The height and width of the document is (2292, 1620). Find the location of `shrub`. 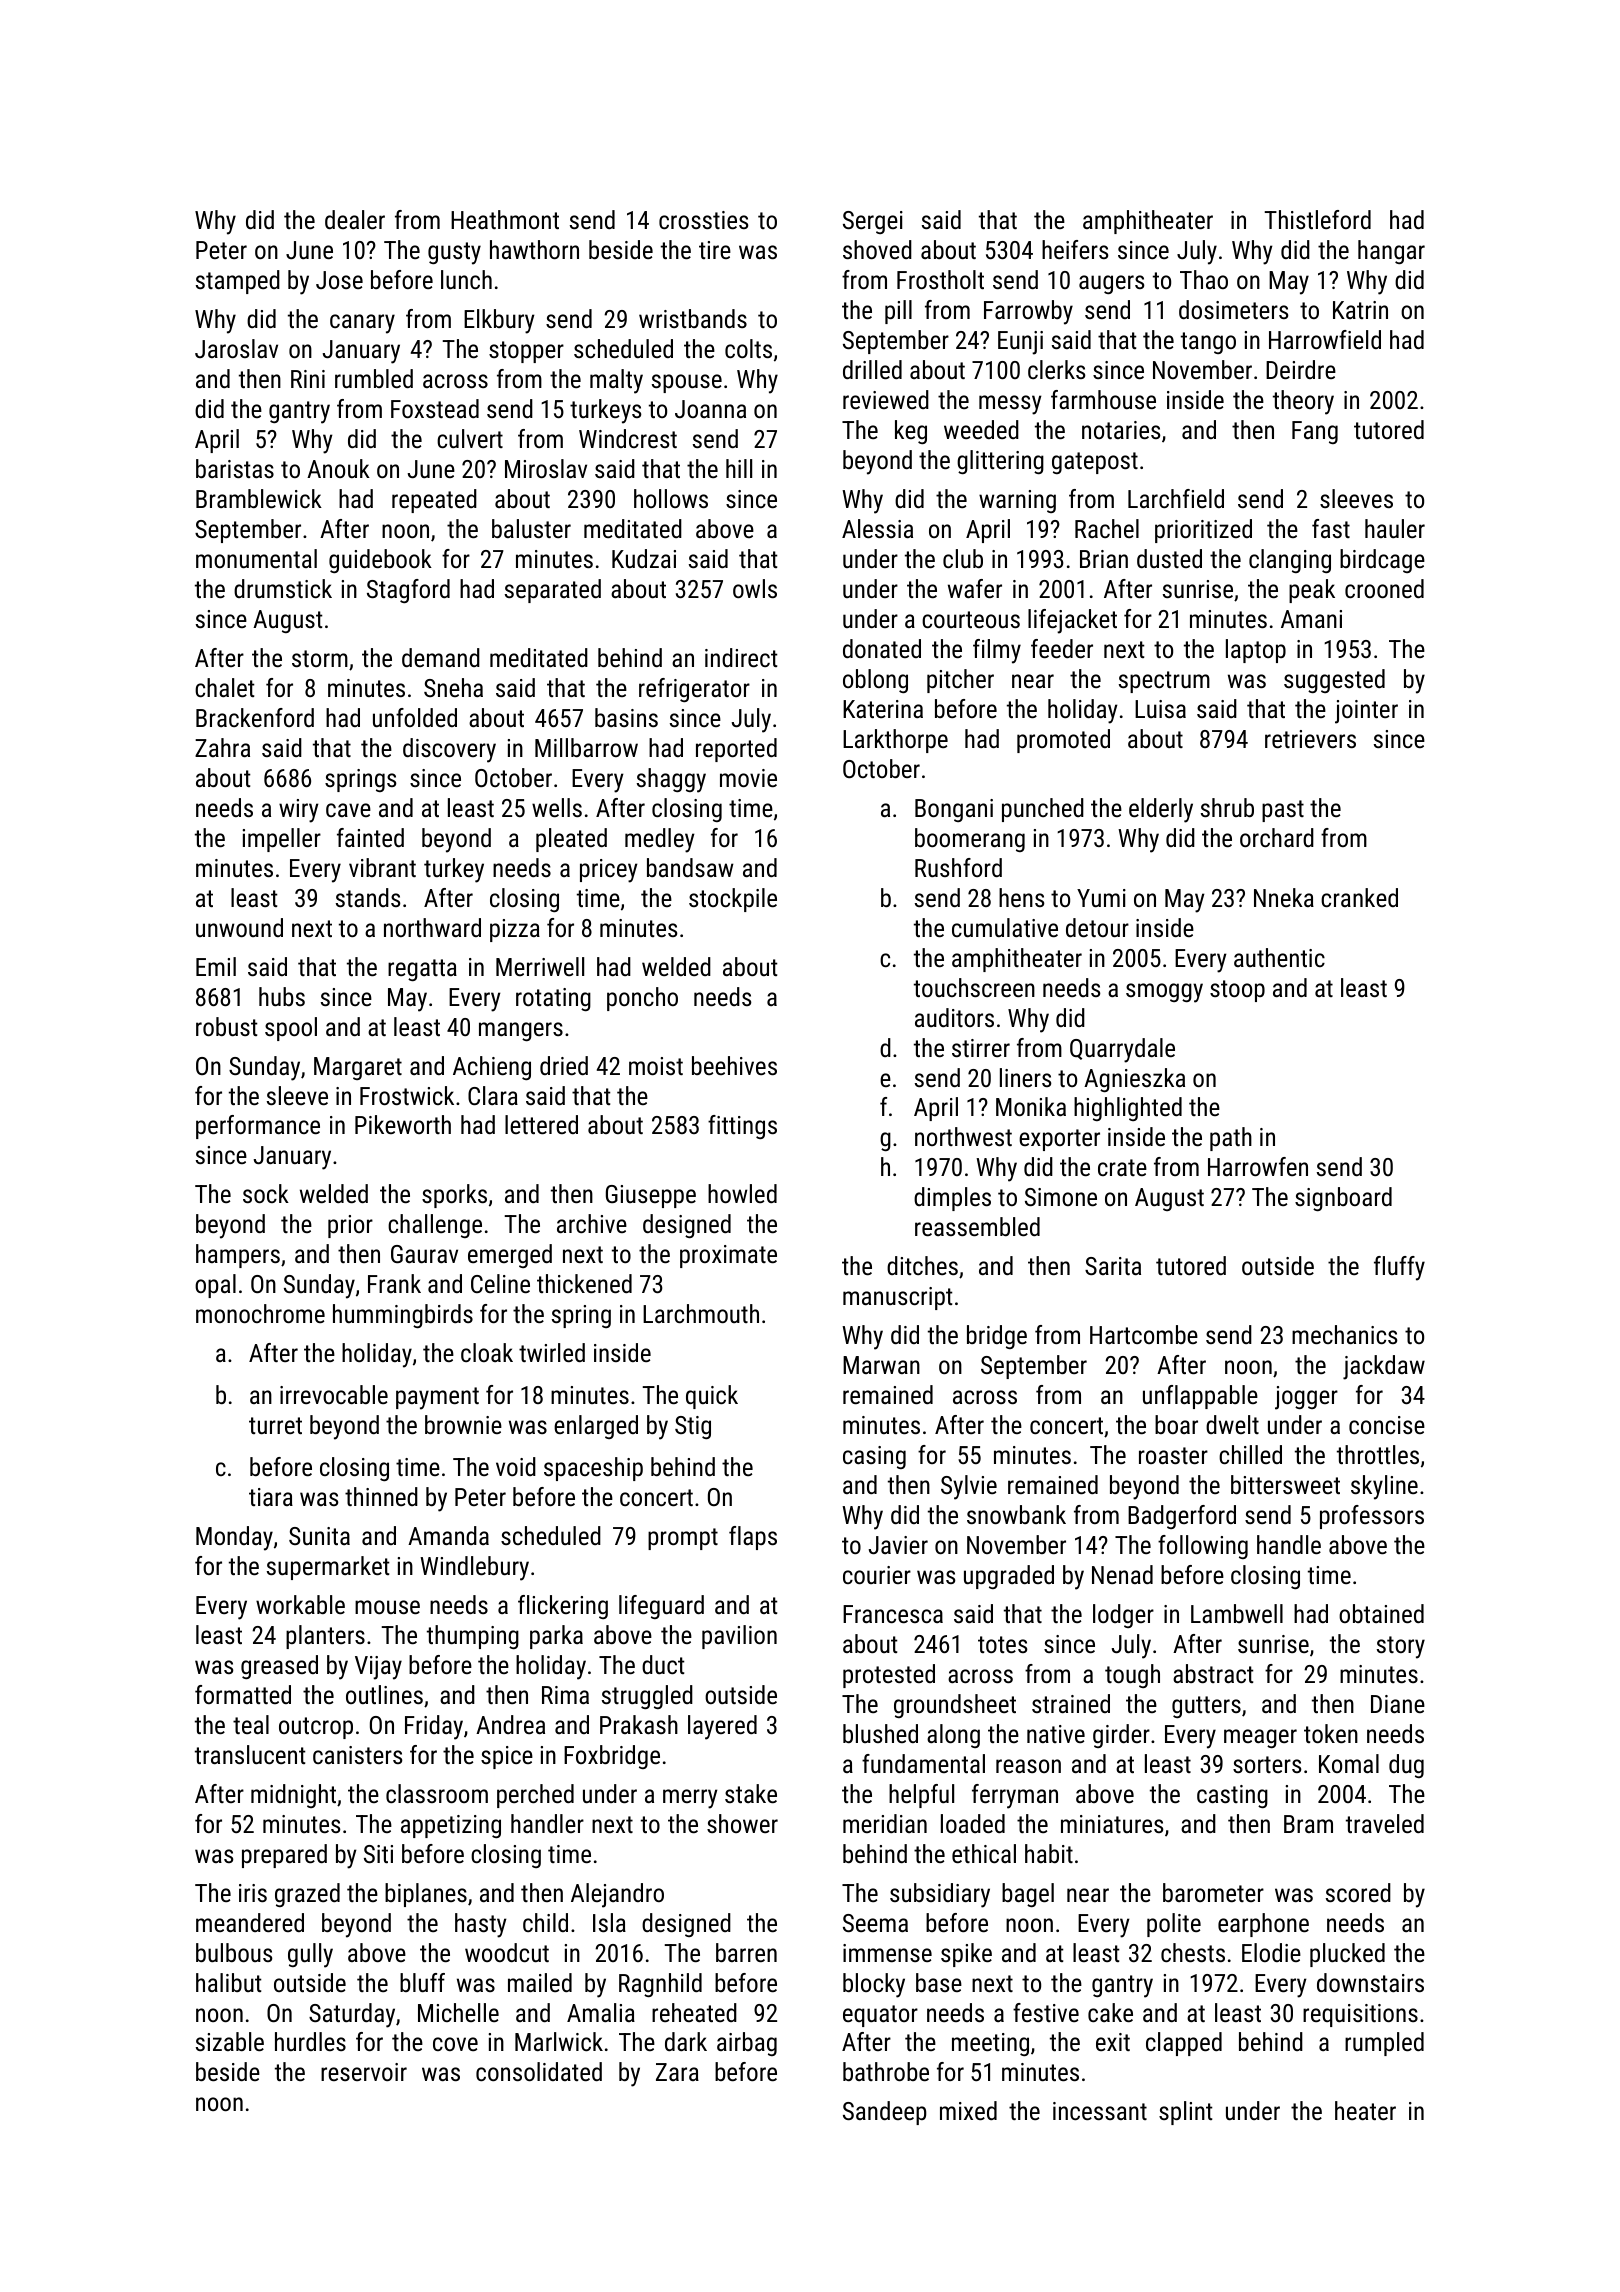

shrub is located at coordinates (1227, 807).
